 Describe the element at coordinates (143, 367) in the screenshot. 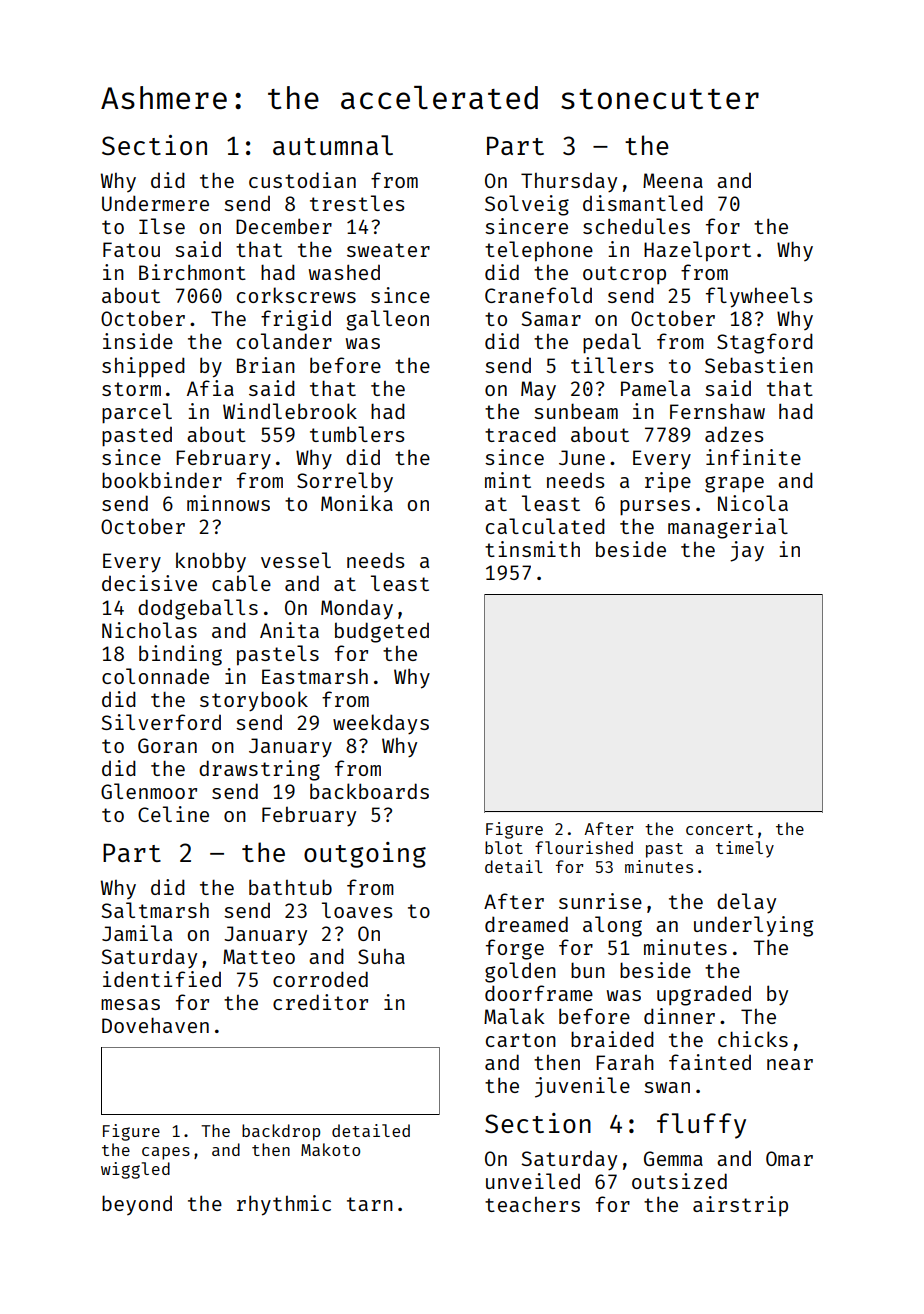

I see `shipped` at that location.
